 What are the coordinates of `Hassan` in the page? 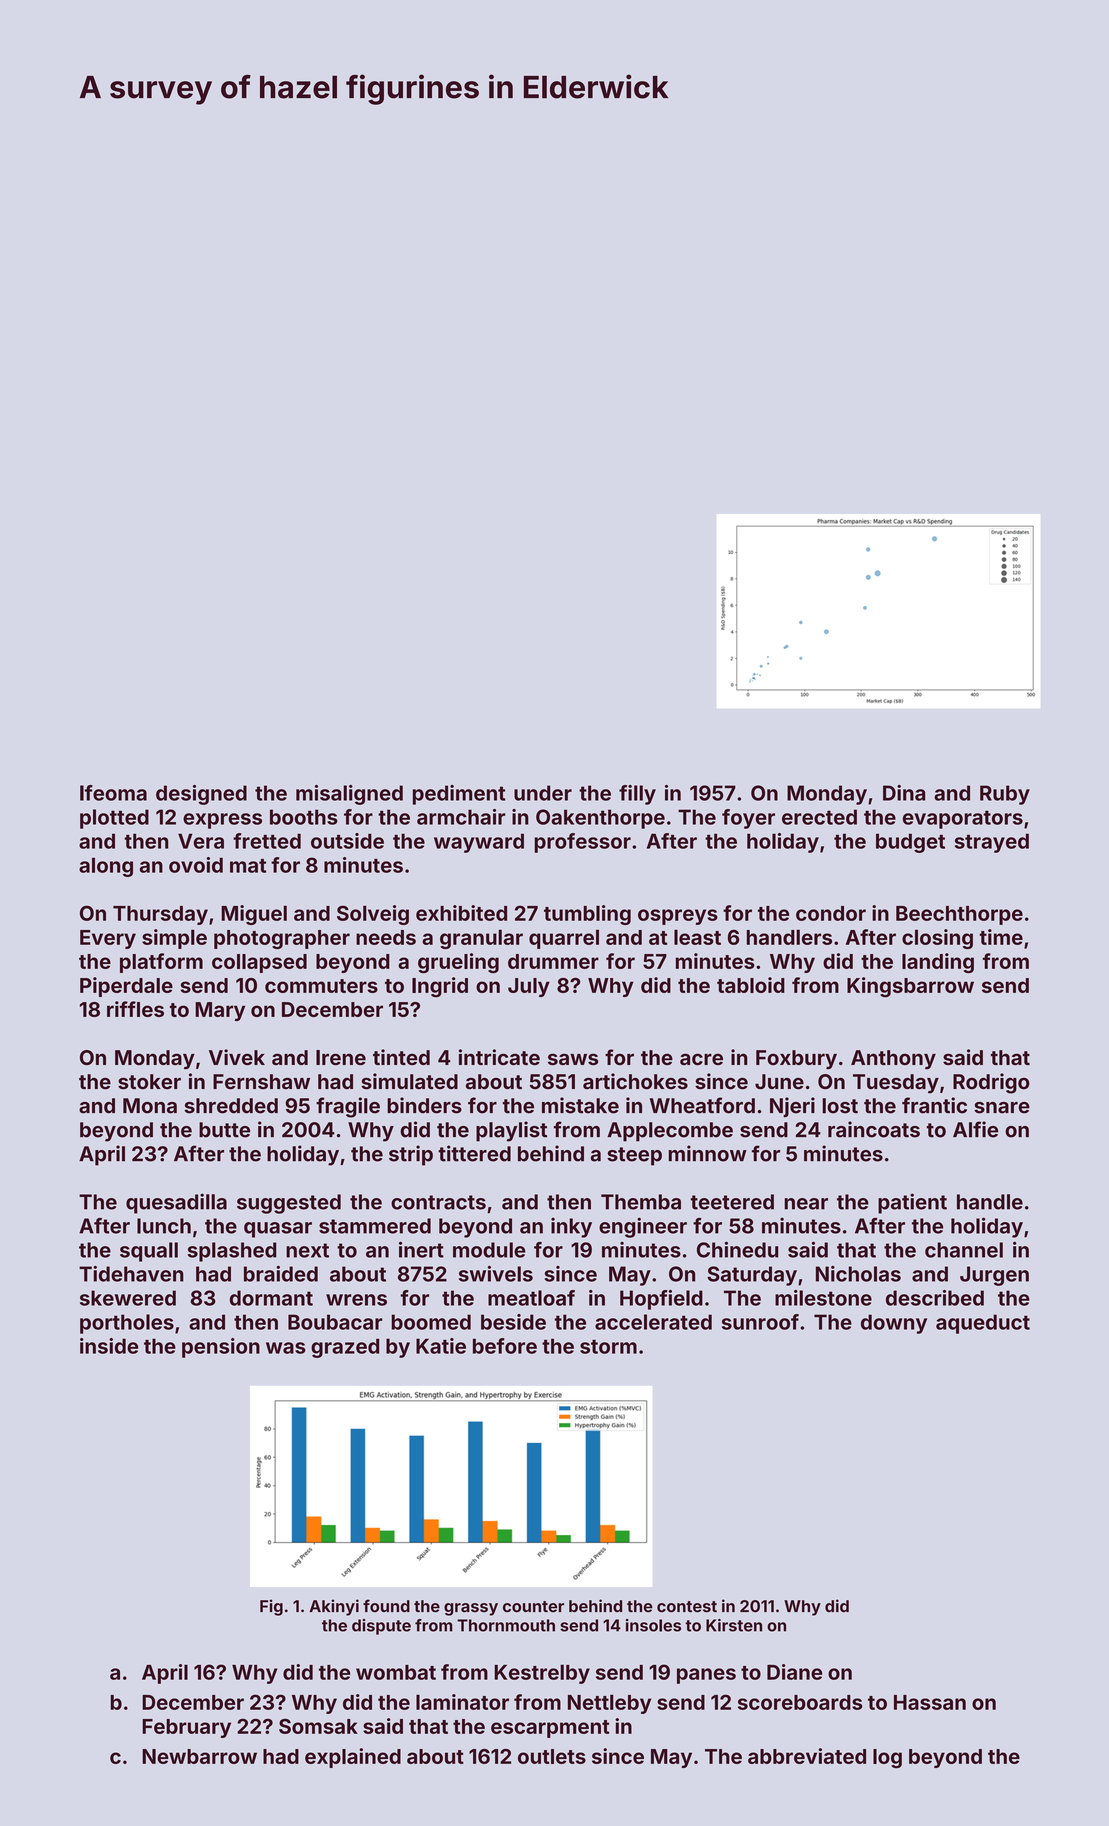 It's located at (930, 1702).
